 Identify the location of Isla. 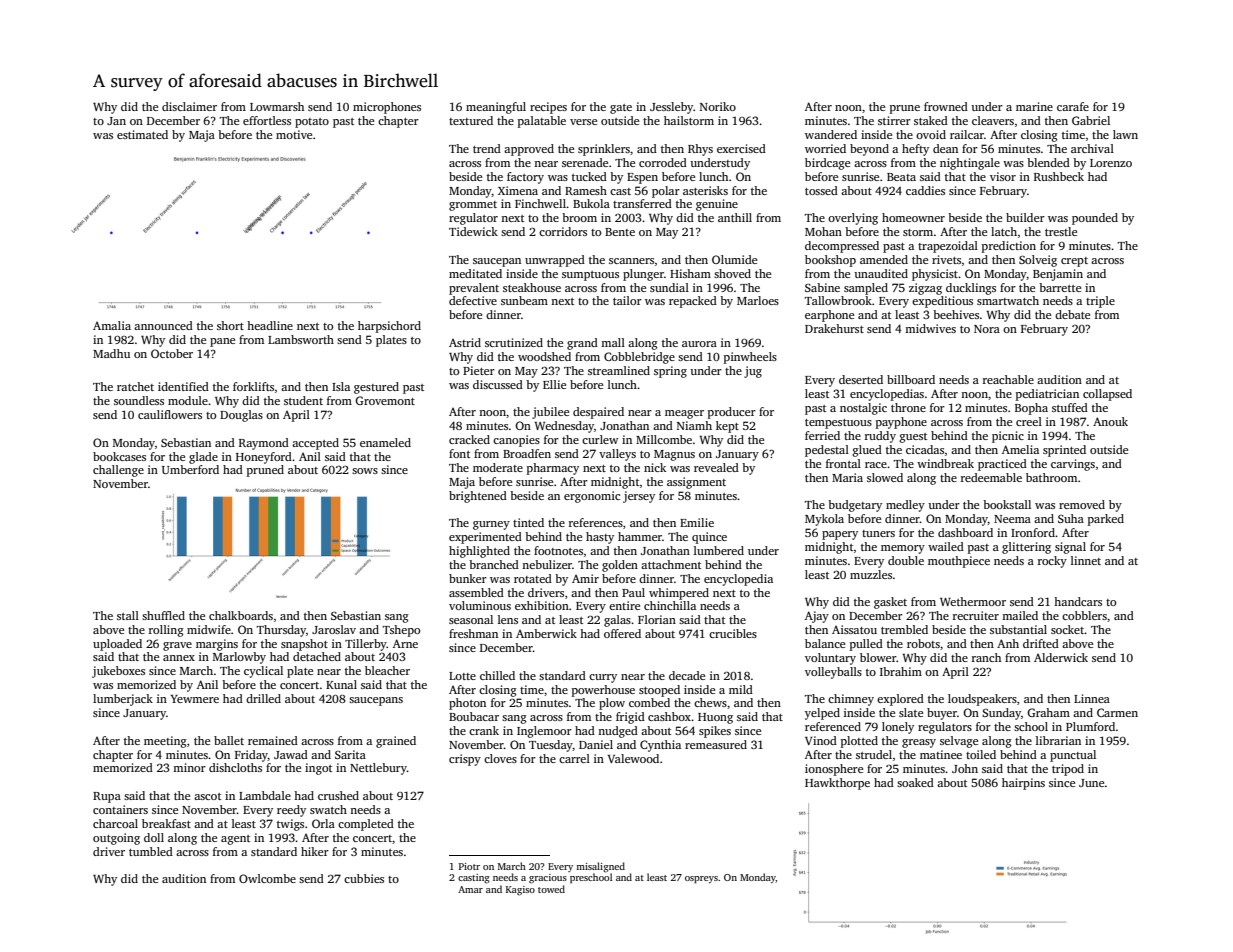
(341, 386).
